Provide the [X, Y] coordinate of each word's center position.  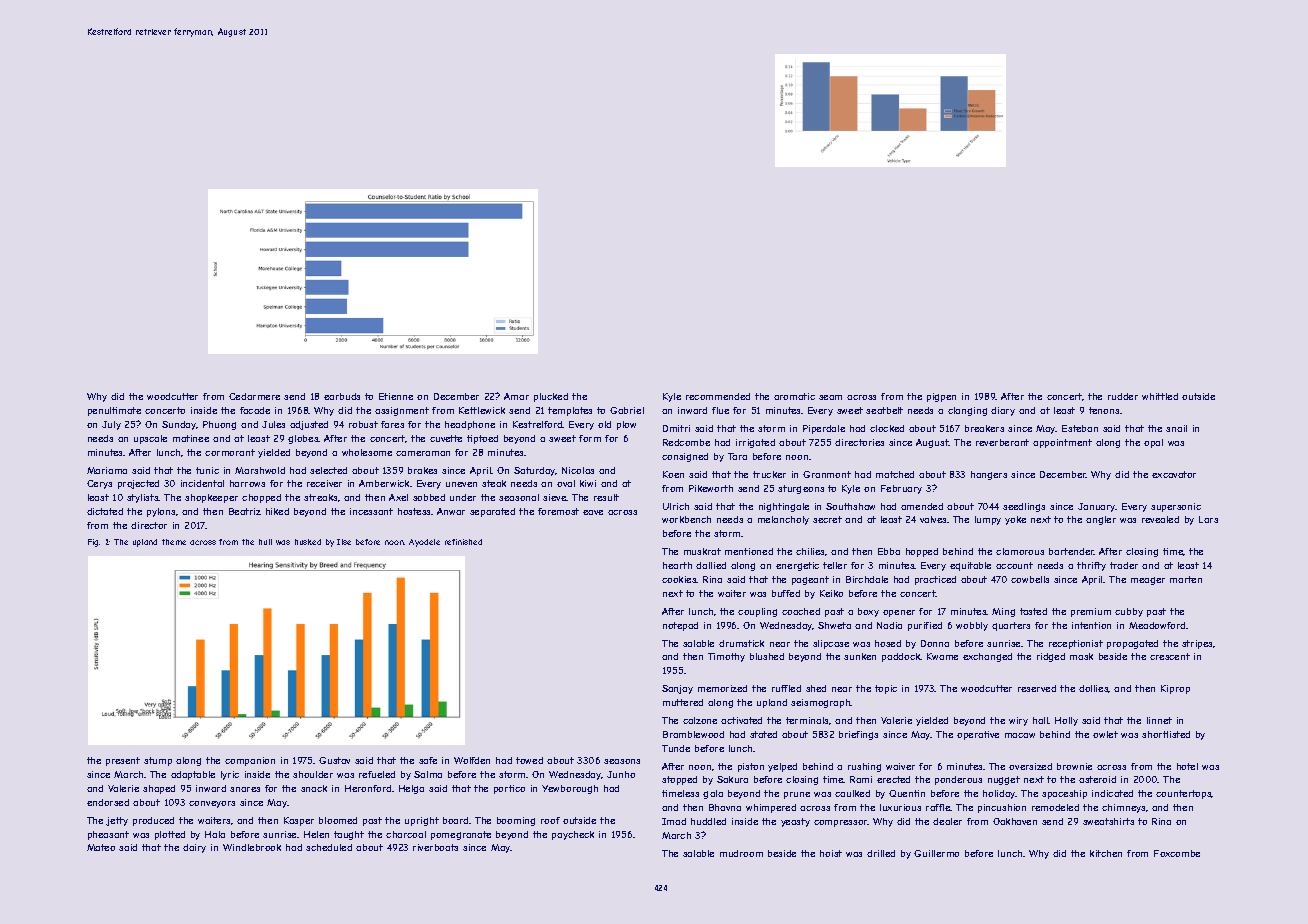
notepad [680, 626]
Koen [673, 474]
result [606, 497]
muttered [683, 702]
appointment [1062, 443]
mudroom [741, 853]
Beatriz [245, 511]
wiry [1018, 721]
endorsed [108, 802]
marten [1186, 579]
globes [303, 439]
